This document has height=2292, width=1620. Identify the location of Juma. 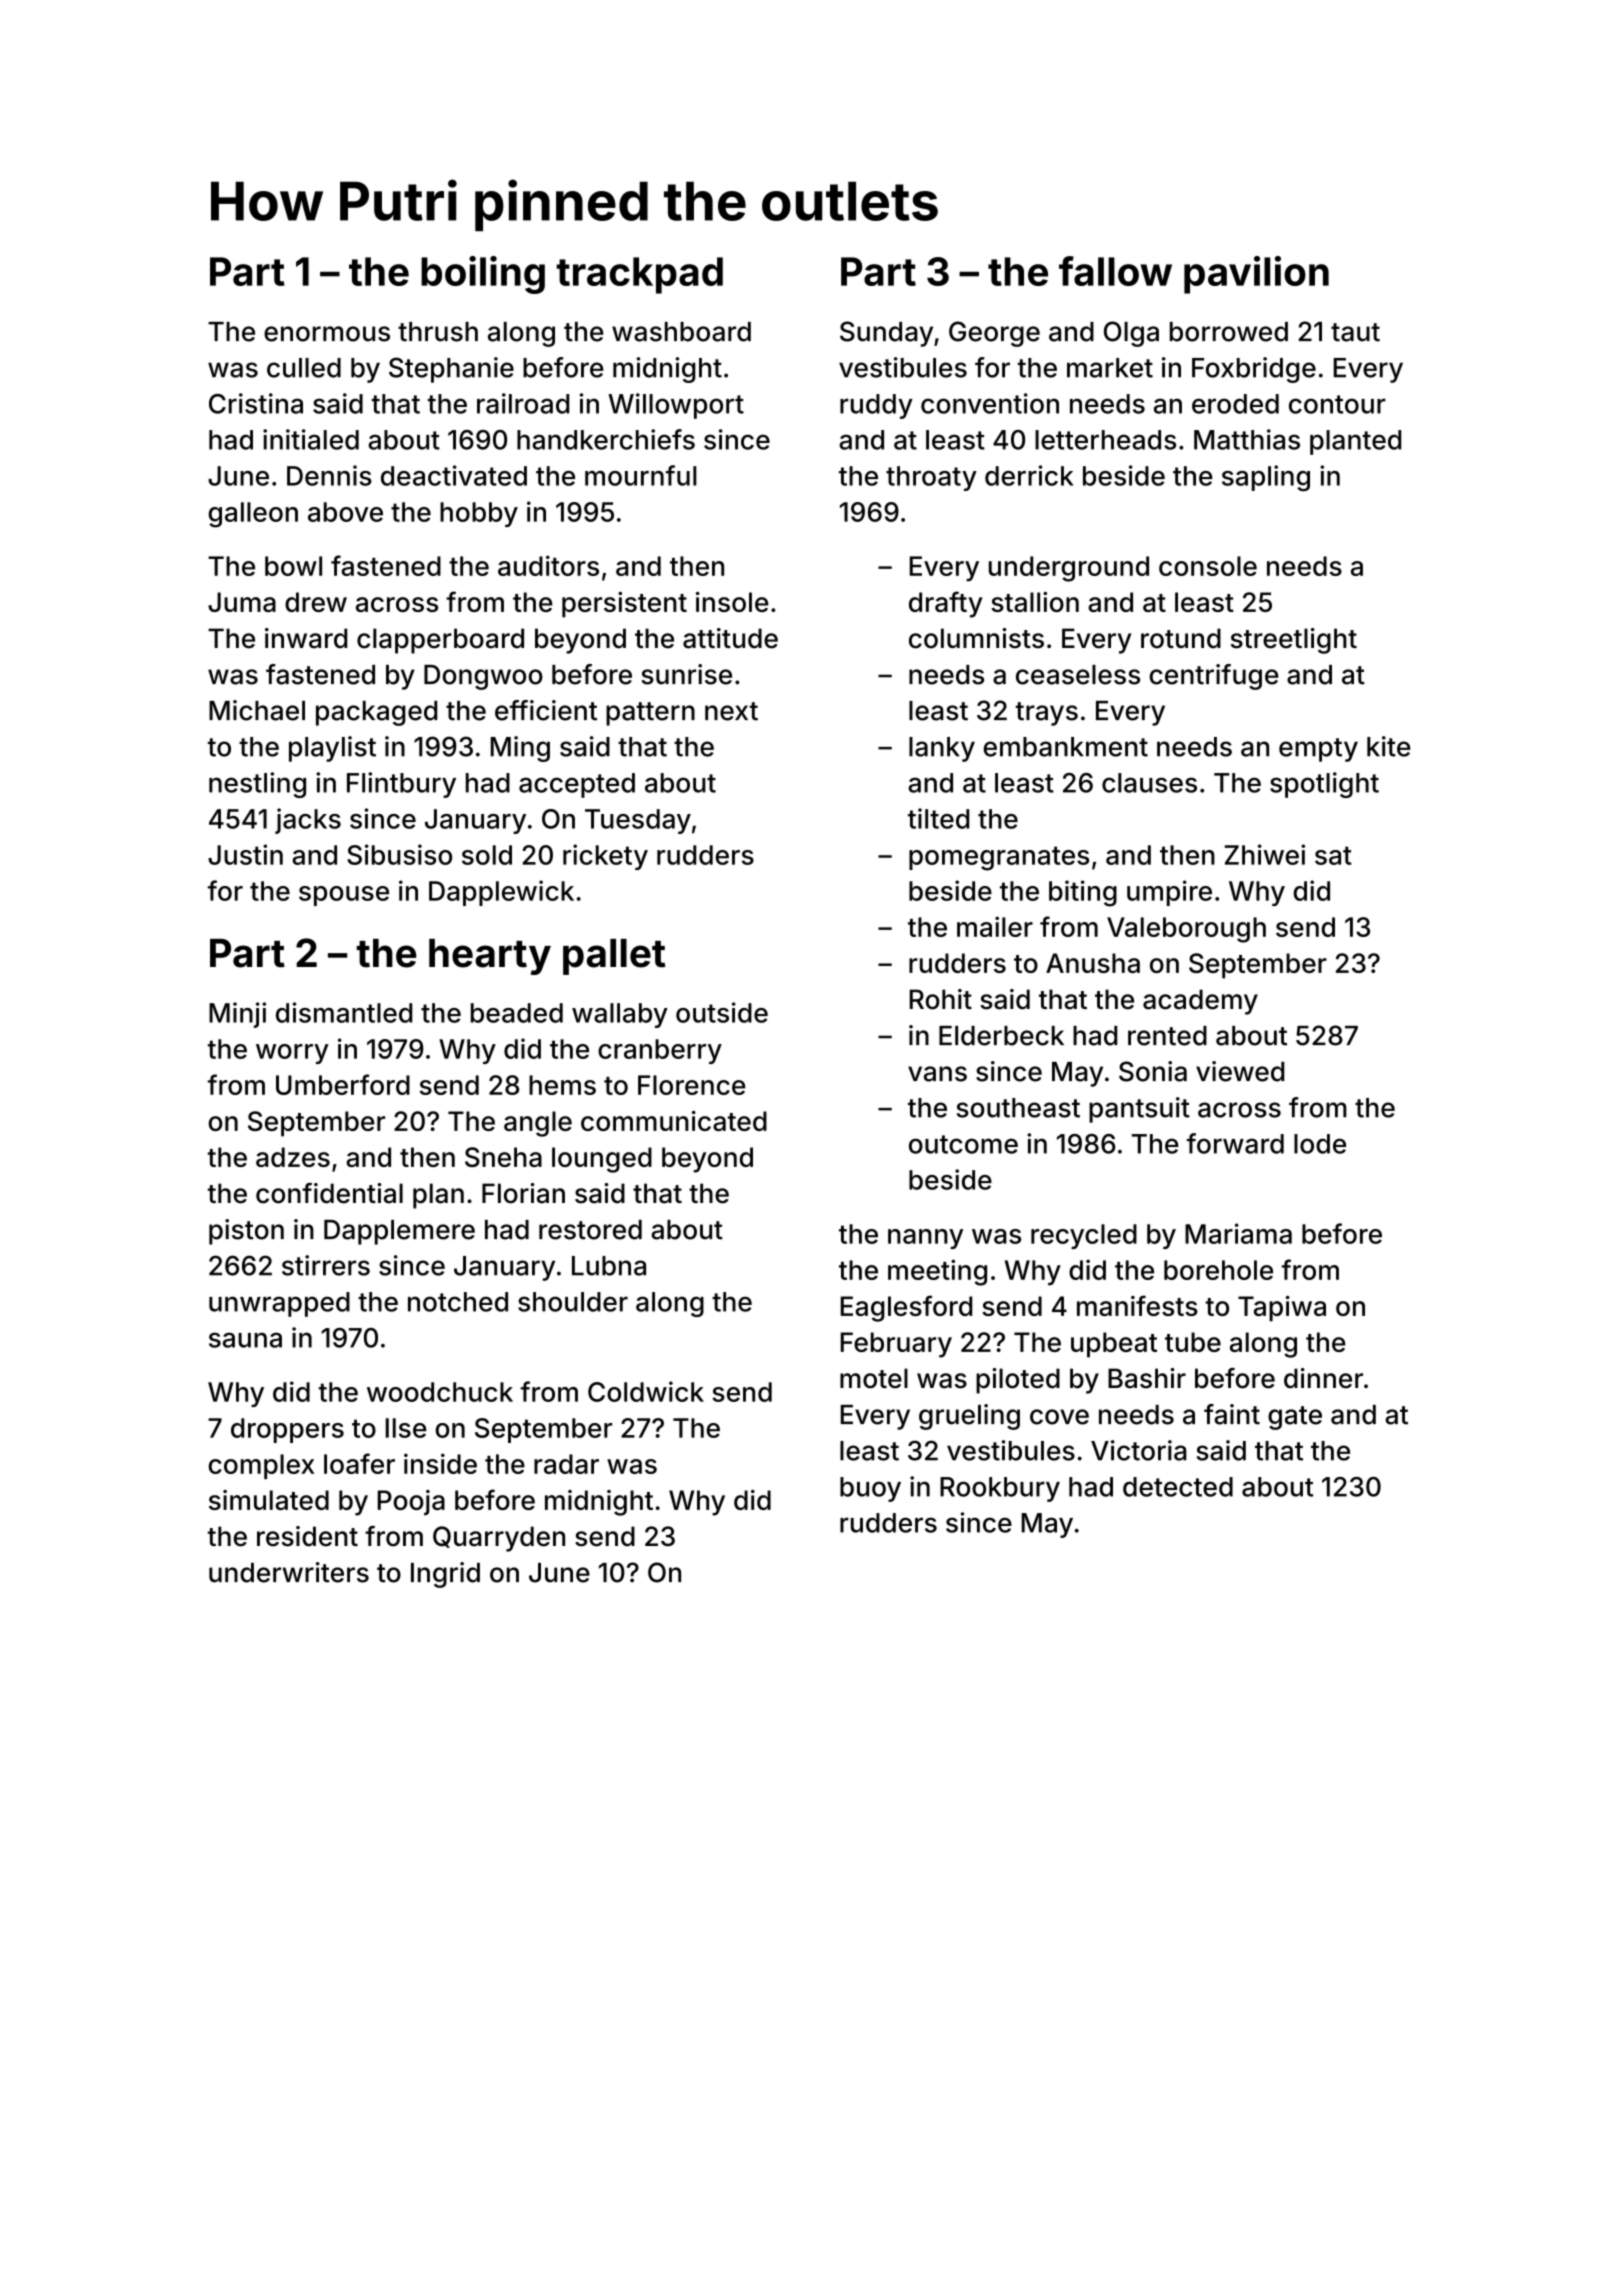
(242, 602).
